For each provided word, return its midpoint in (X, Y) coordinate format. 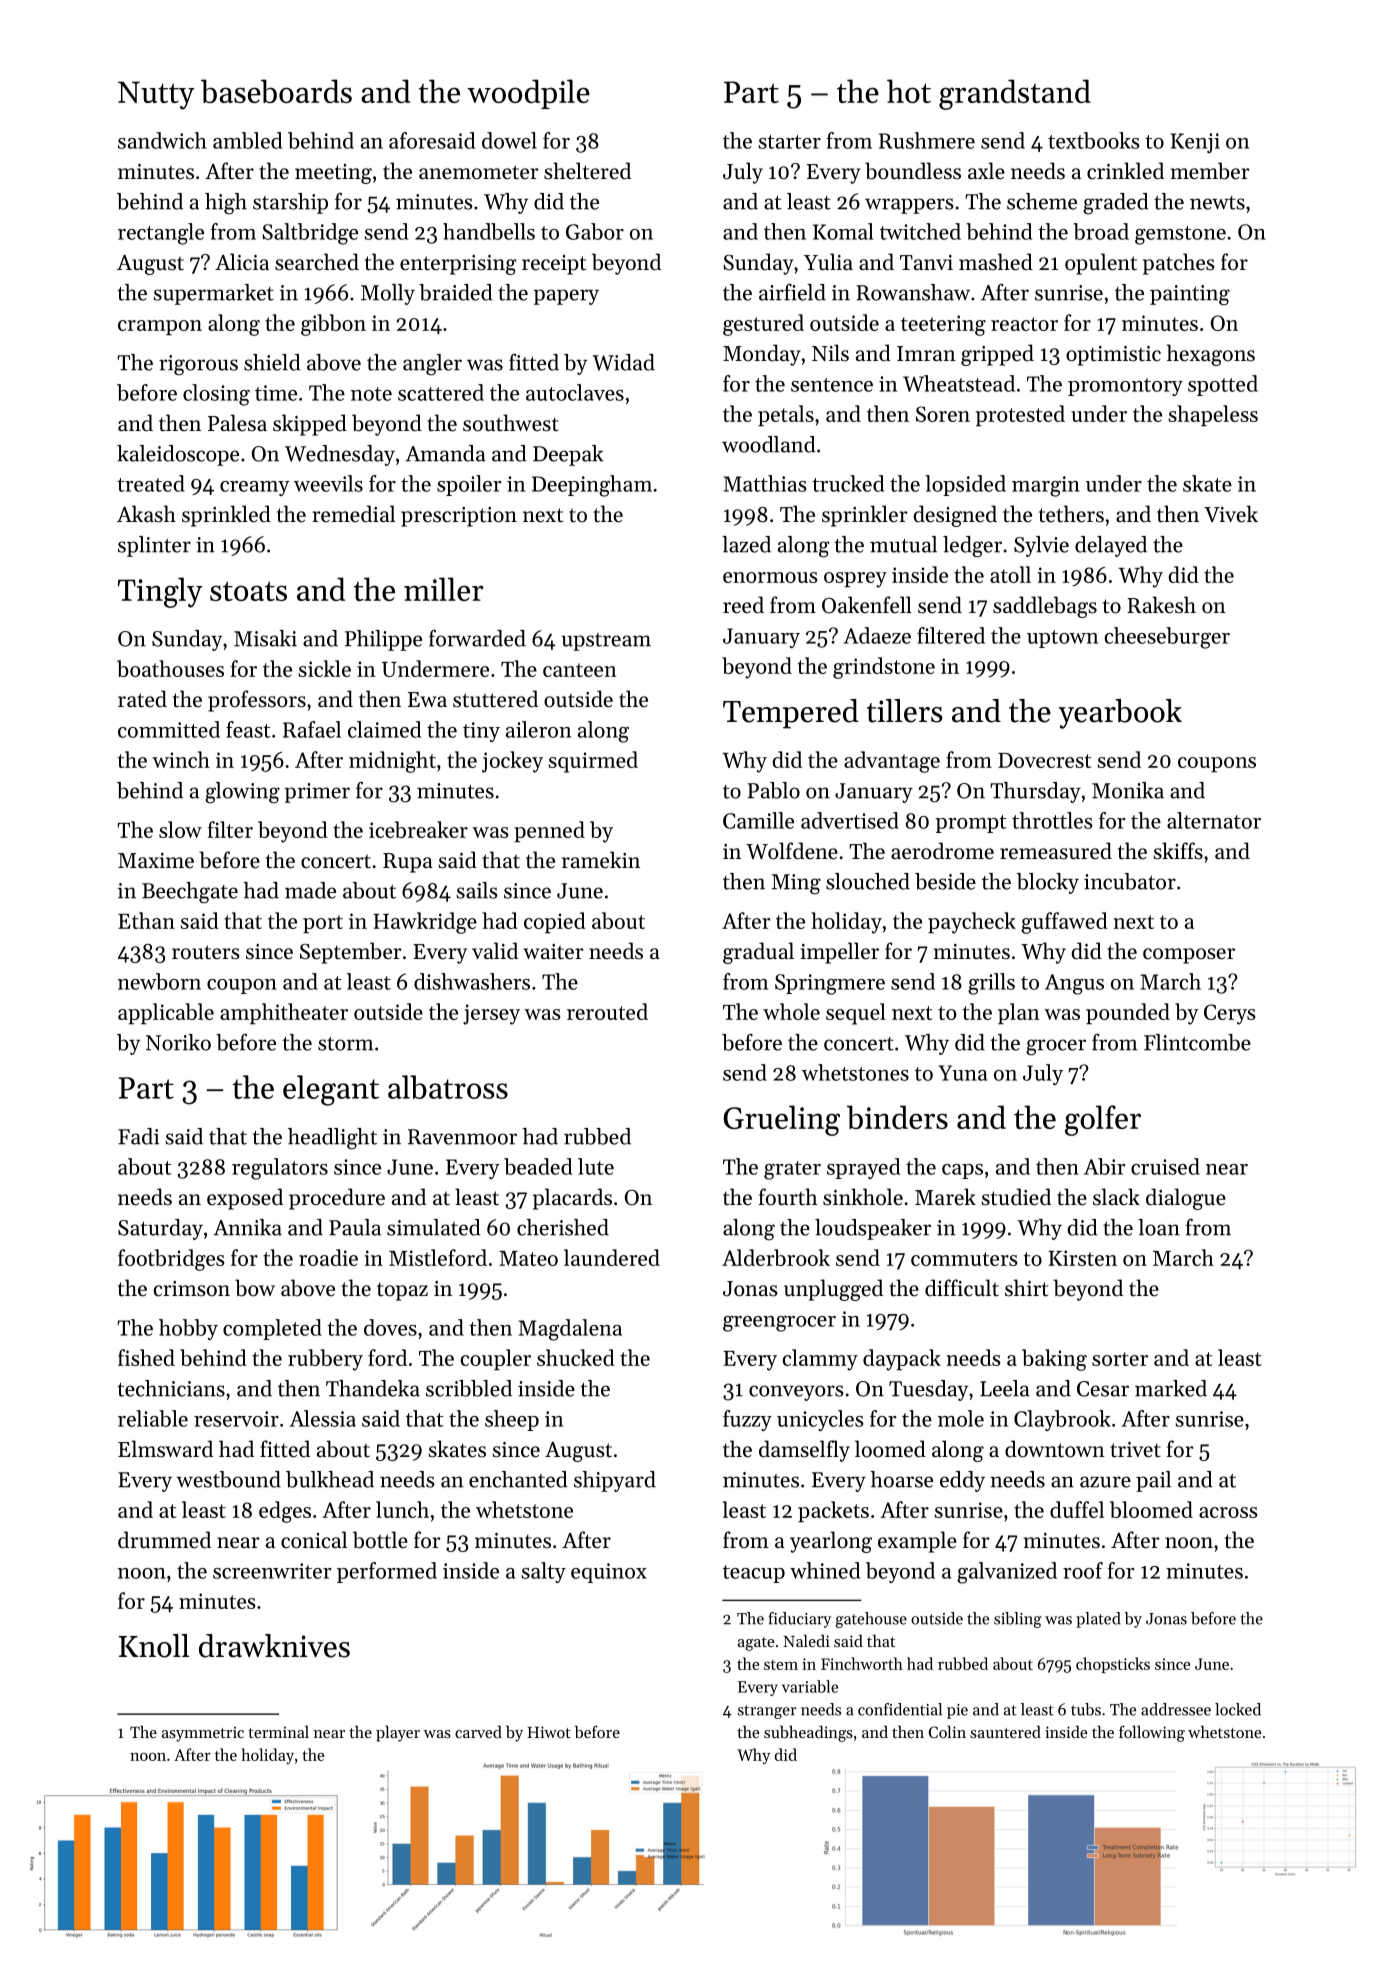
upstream (606, 642)
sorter (1120, 1359)
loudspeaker (873, 1229)
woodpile (528, 94)
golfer (1103, 1120)
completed (272, 1329)
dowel (509, 140)
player (398, 1733)
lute (596, 1166)
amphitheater (284, 1013)
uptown (1062, 639)
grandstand (1015, 94)
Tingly (160, 592)
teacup (754, 1574)
